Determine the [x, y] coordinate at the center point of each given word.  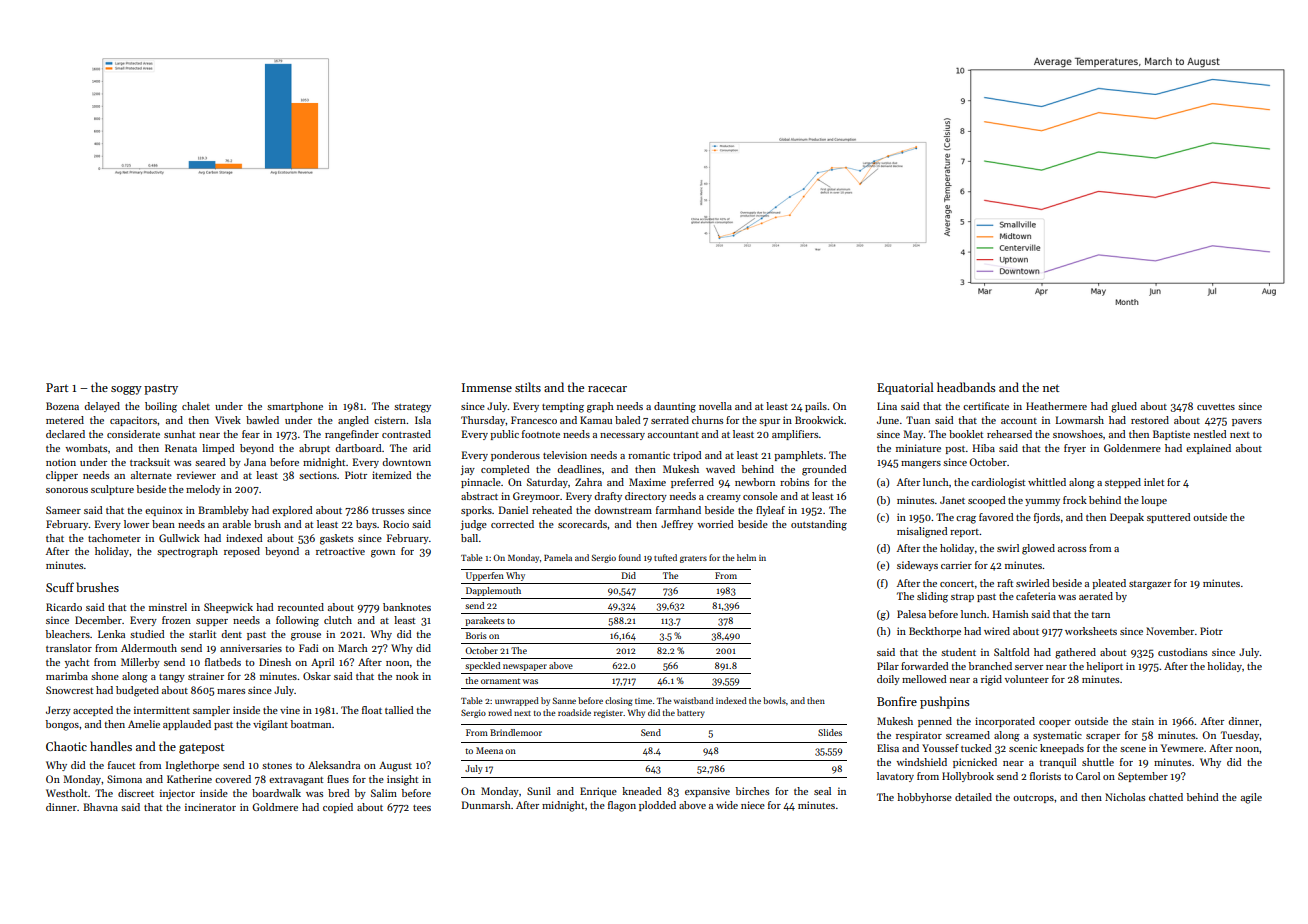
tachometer [114, 538]
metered [65, 420]
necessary [622, 436]
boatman [311, 724]
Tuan [918, 420]
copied [338, 808]
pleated [1109, 584]
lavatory [895, 777]
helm [746, 557]
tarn [1100, 615]
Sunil [539, 791]
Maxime [647, 482]
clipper [62, 476]
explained [1208, 449]
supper [212, 622]
